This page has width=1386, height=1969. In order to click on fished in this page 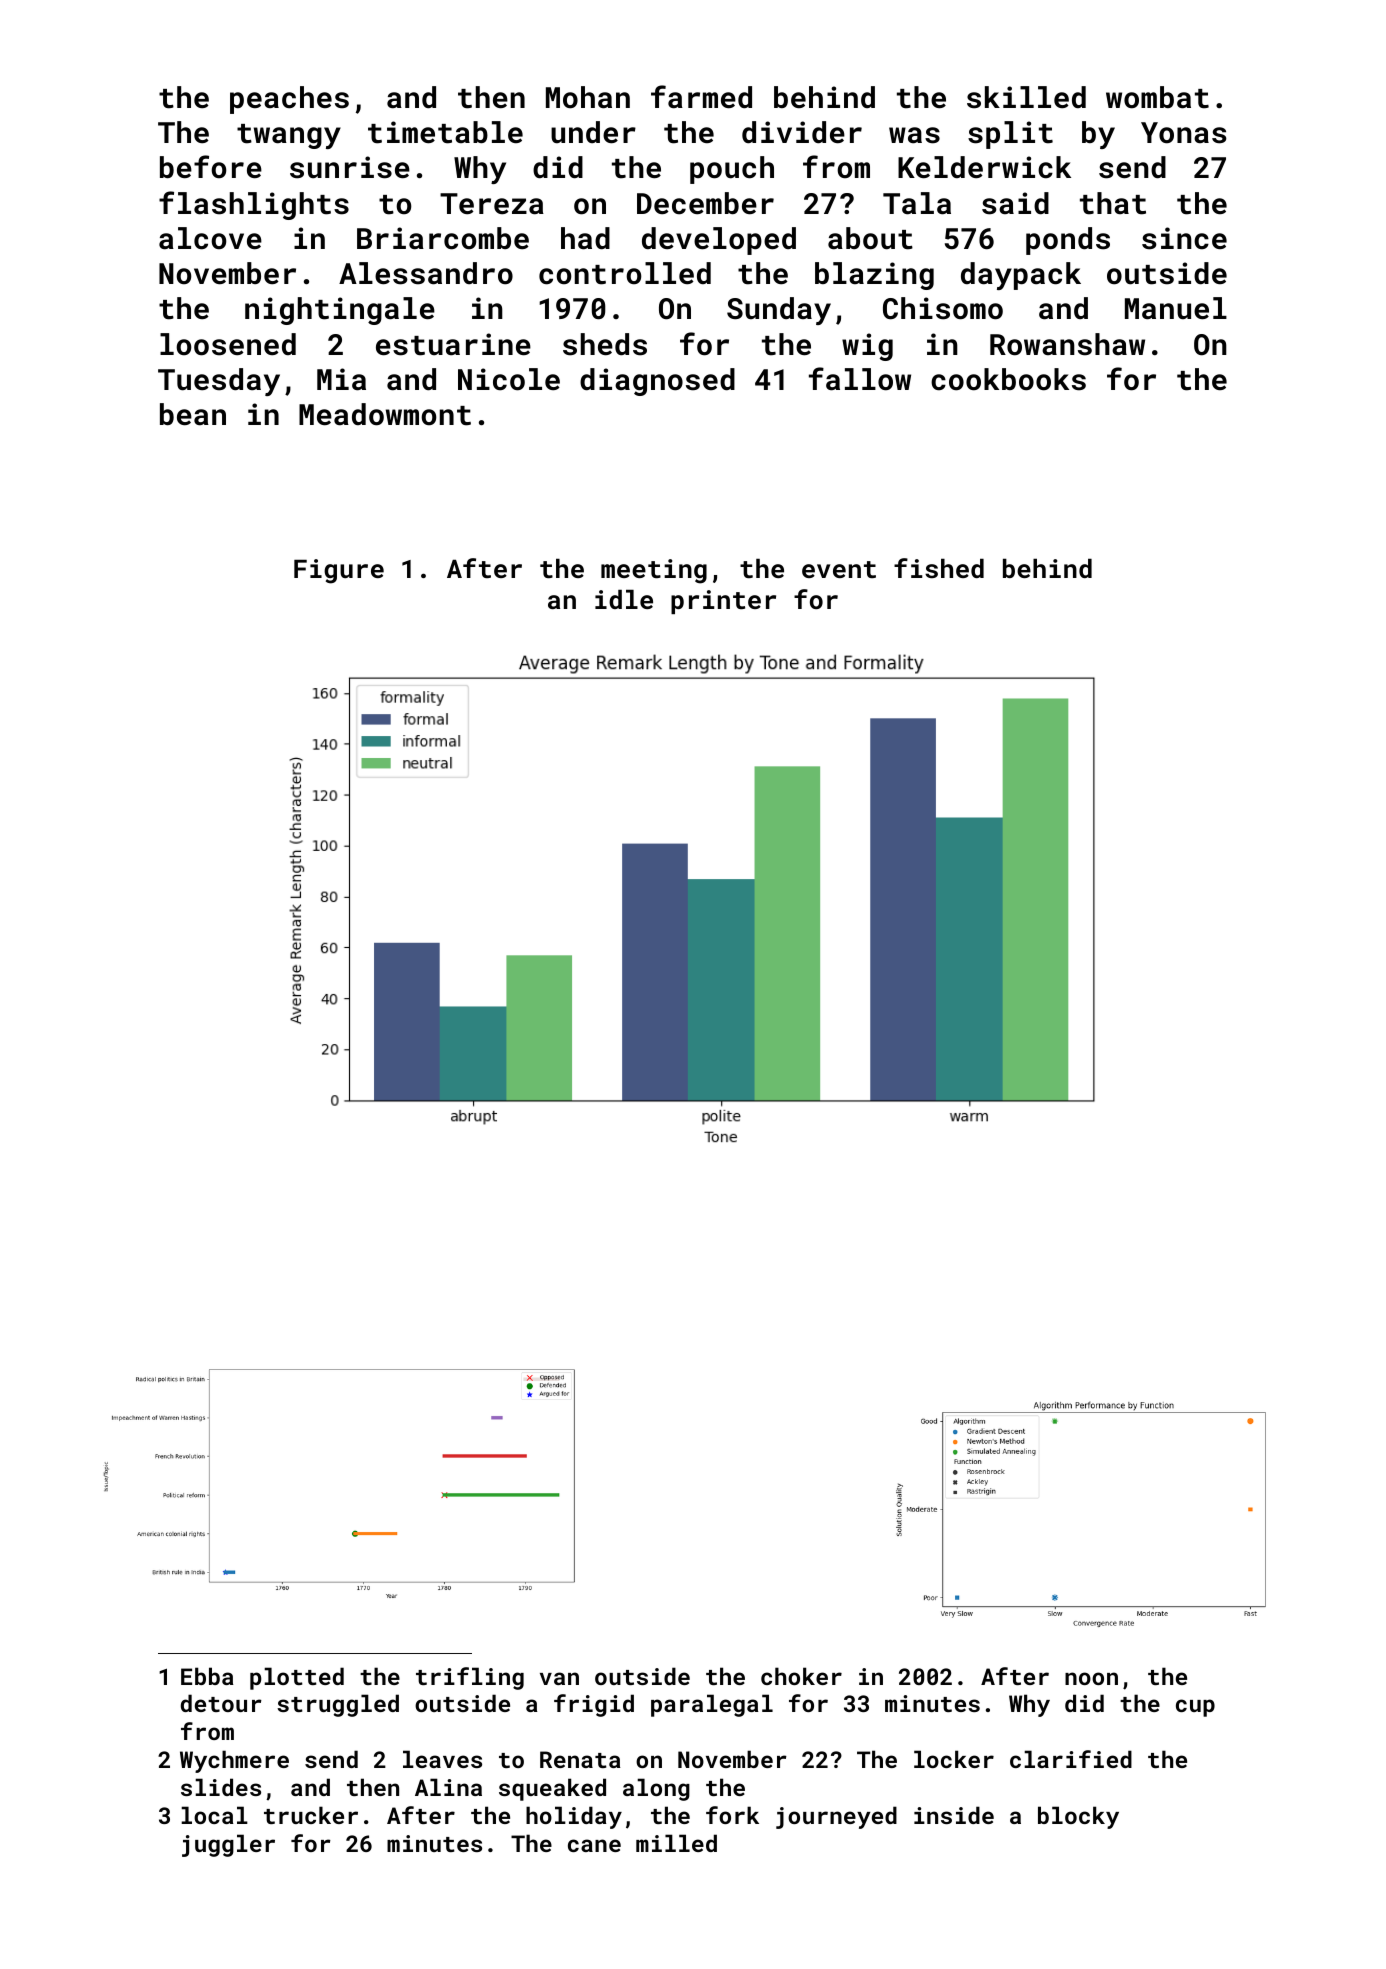, I will do `click(939, 568)`.
